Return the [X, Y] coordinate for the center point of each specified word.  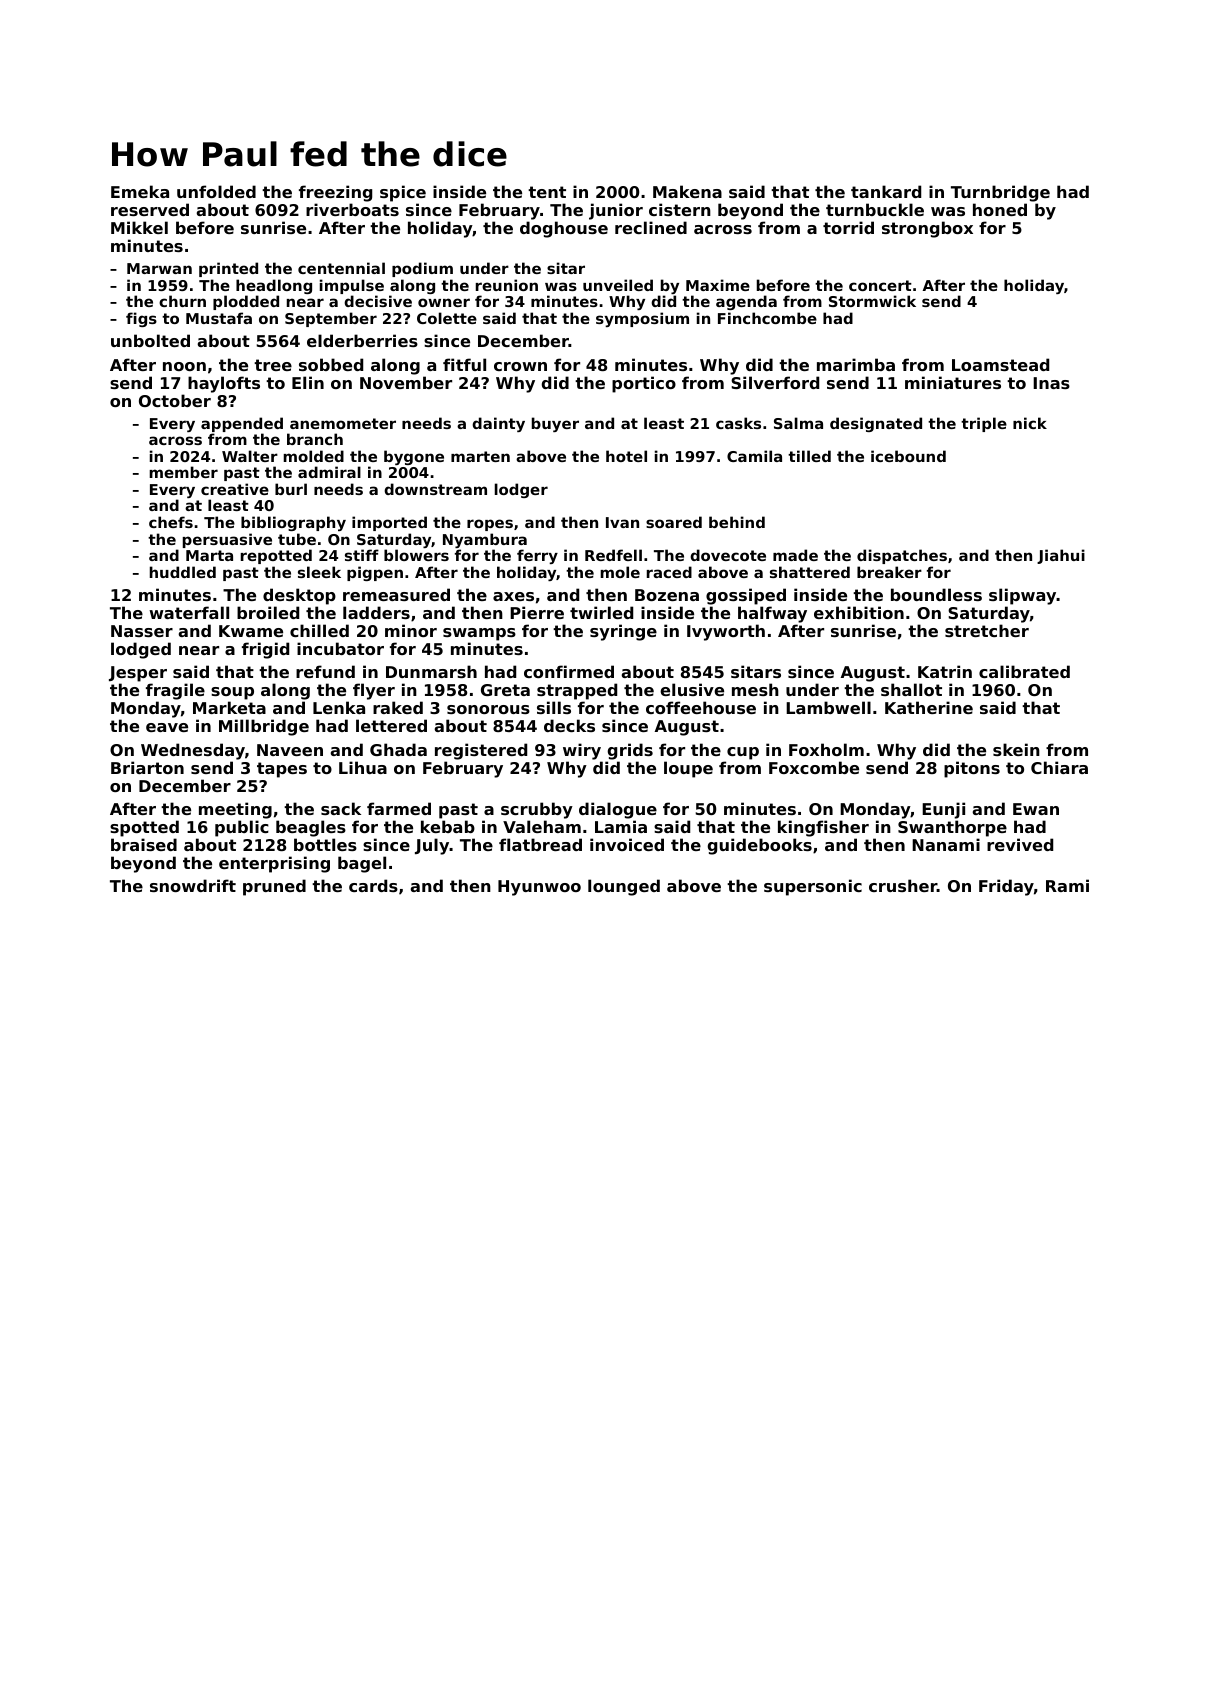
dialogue [618, 810]
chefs [171, 522]
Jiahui [1061, 556]
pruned [274, 887]
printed [228, 269]
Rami [1067, 885]
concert [880, 285]
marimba [856, 364]
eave [167, 727]
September [331, 319]
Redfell [613, 555]
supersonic [813, 887]
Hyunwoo [539, 888]
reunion [507, 285]
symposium [642, 319]
